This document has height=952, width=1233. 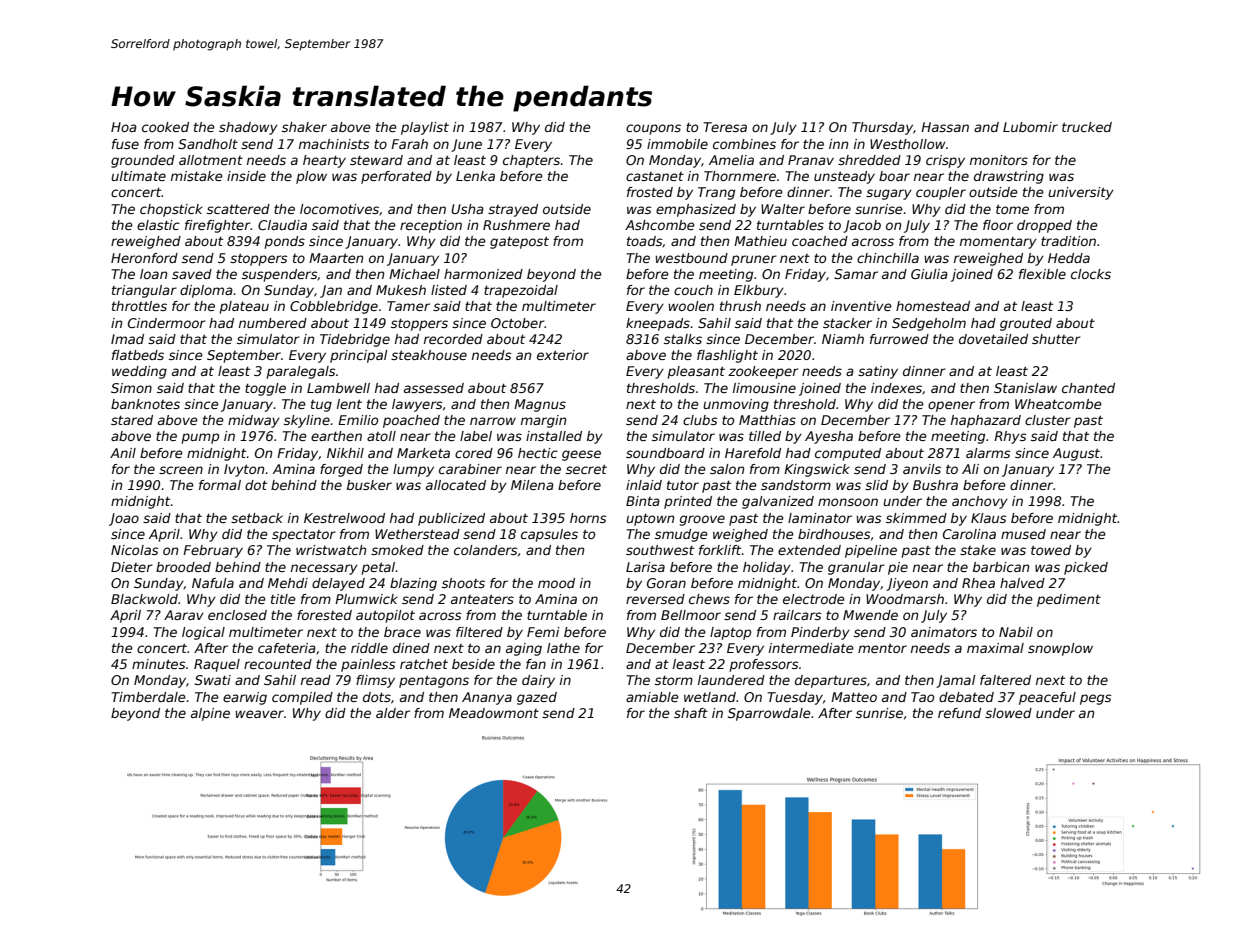 I want to click on Timberdale, so click(x=148, y=697).
